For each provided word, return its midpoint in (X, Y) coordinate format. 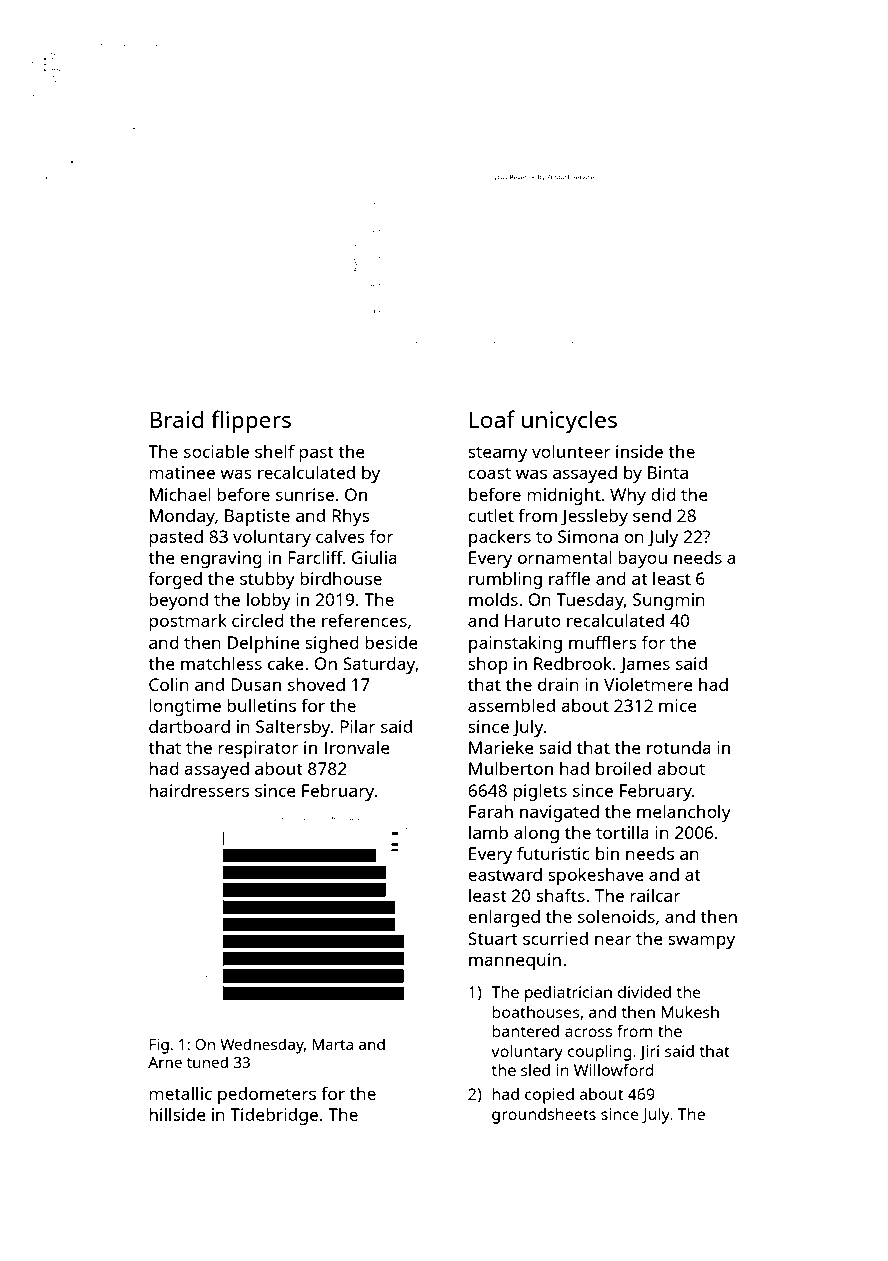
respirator (258, 749)
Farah (491, 811)
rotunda (679, 747)
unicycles (569, 422)
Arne (165, 1062)
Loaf (492, 419)
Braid (176, 419)
